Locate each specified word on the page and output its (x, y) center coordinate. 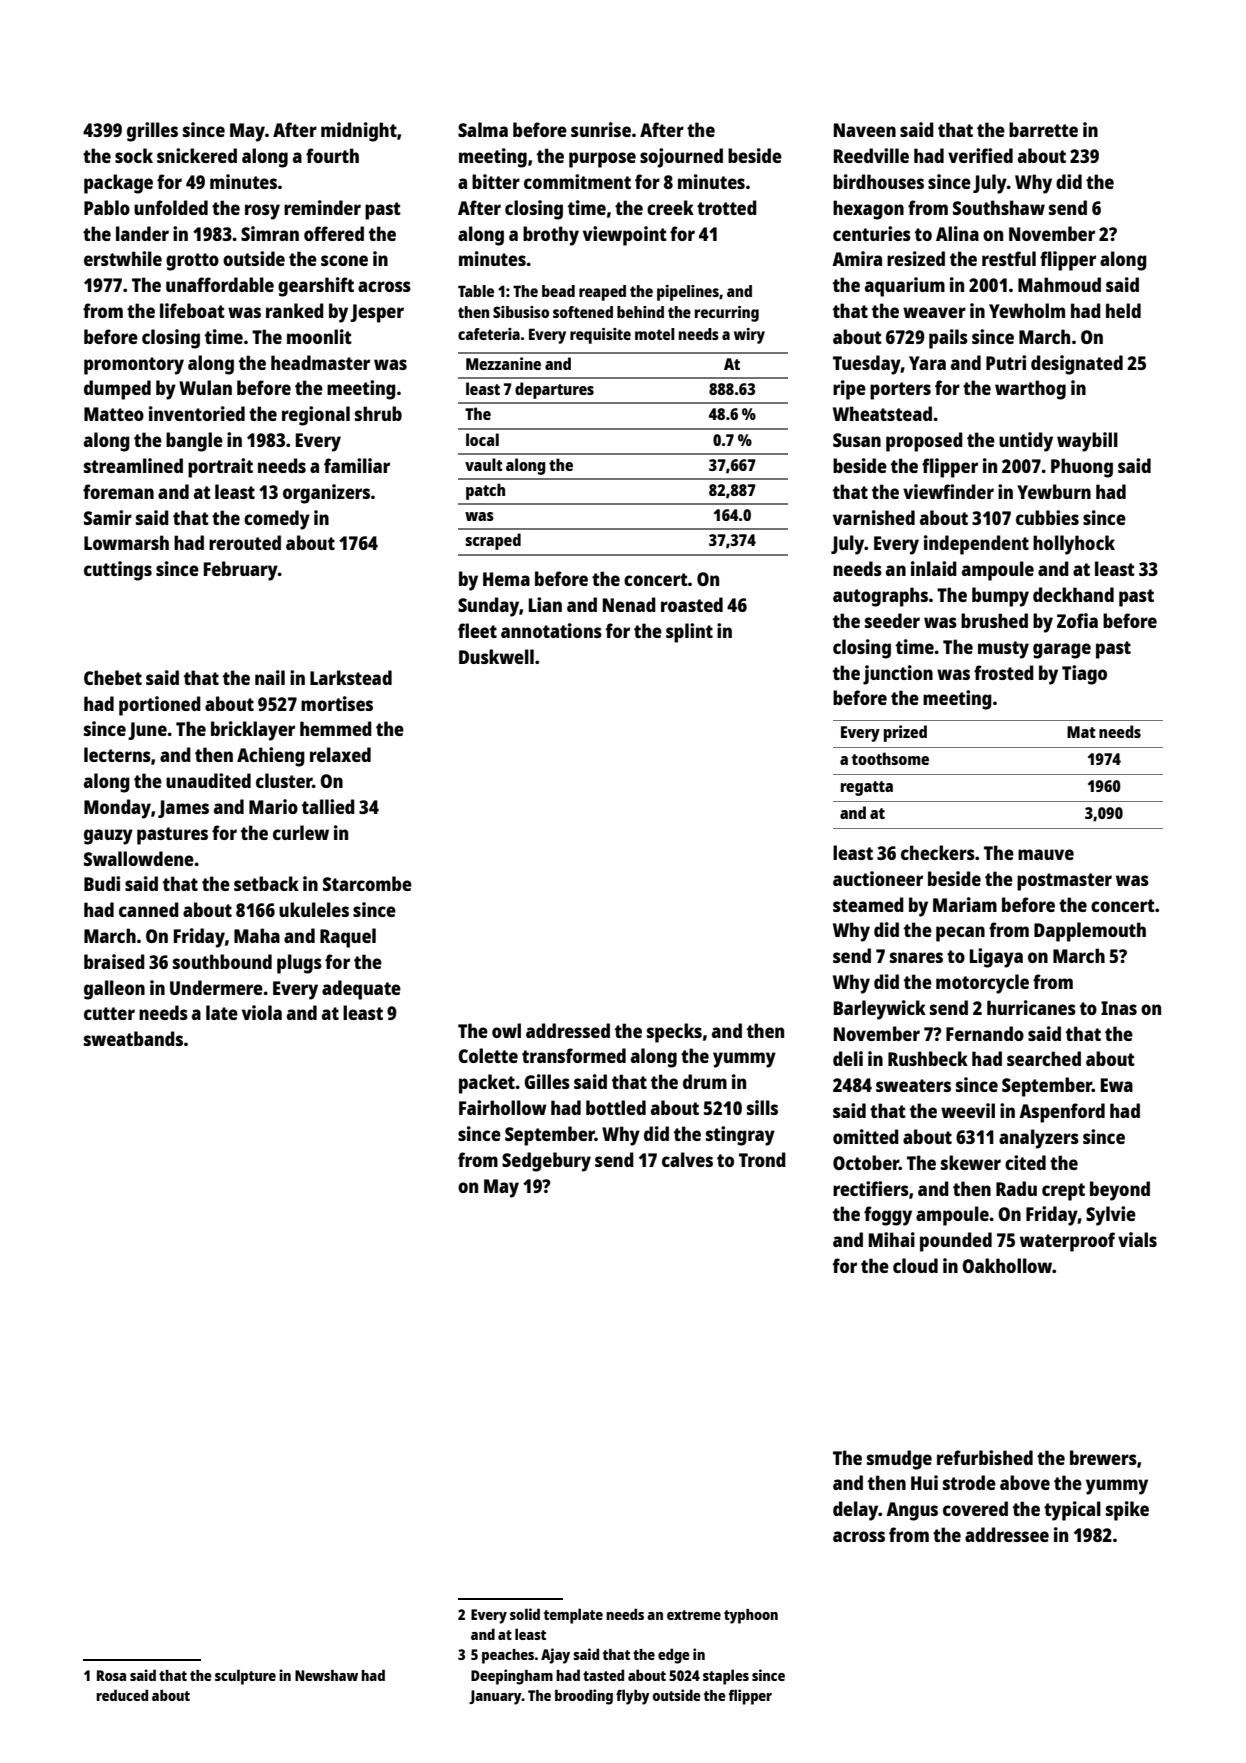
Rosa (111, 1675)
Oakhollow (1007, 1265)
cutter (109, 1013)
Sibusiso (521, 312)
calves (687, 1159)
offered (334, 233)
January (495, 1697)
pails (948, 339)
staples (726, 1677)
